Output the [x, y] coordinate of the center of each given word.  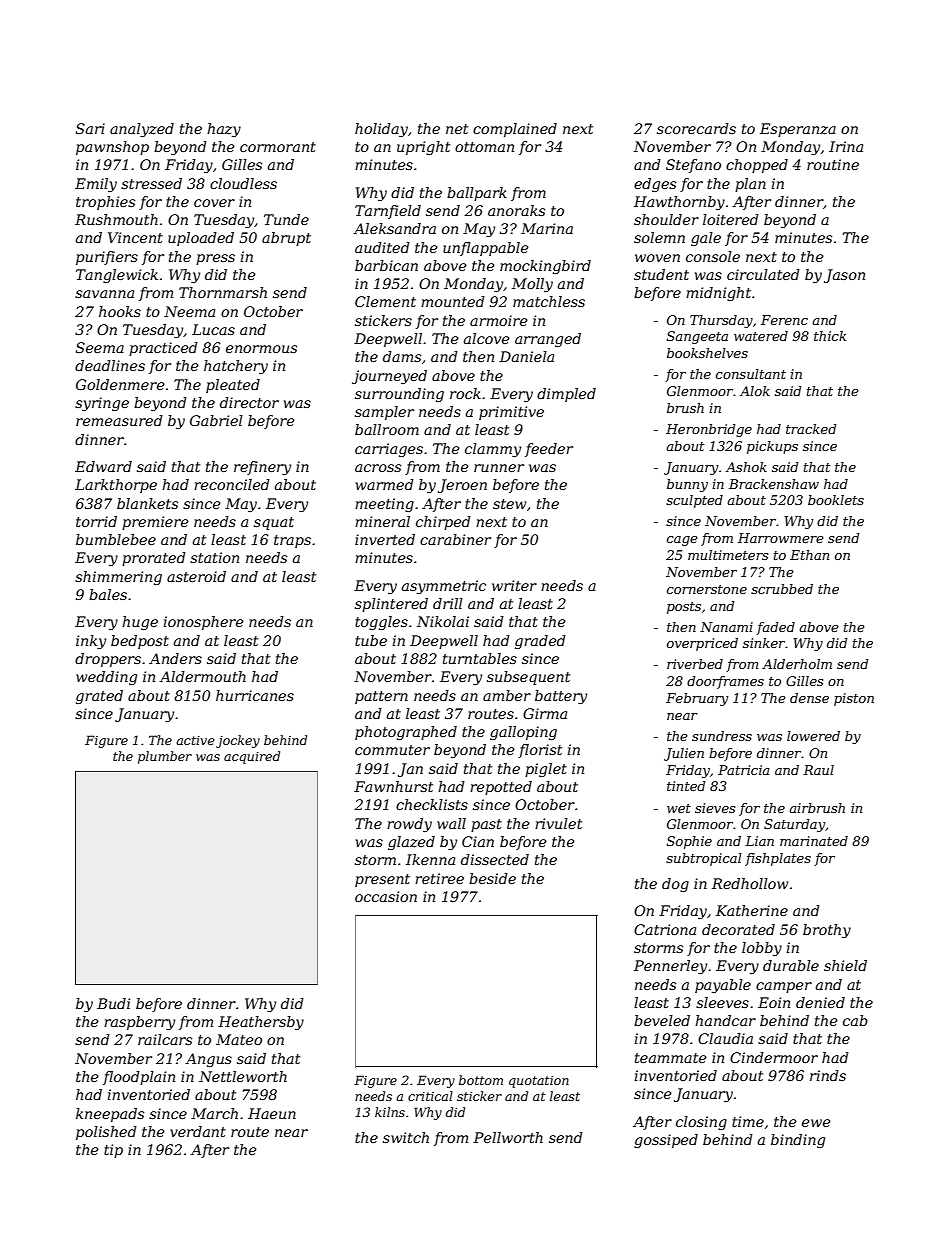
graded [540, 642]
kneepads [110, 1115]
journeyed [389, 377]
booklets [836, 500]
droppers [108, 660]
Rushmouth [116, 219]
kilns [390, 1112]
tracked [811, 429]
